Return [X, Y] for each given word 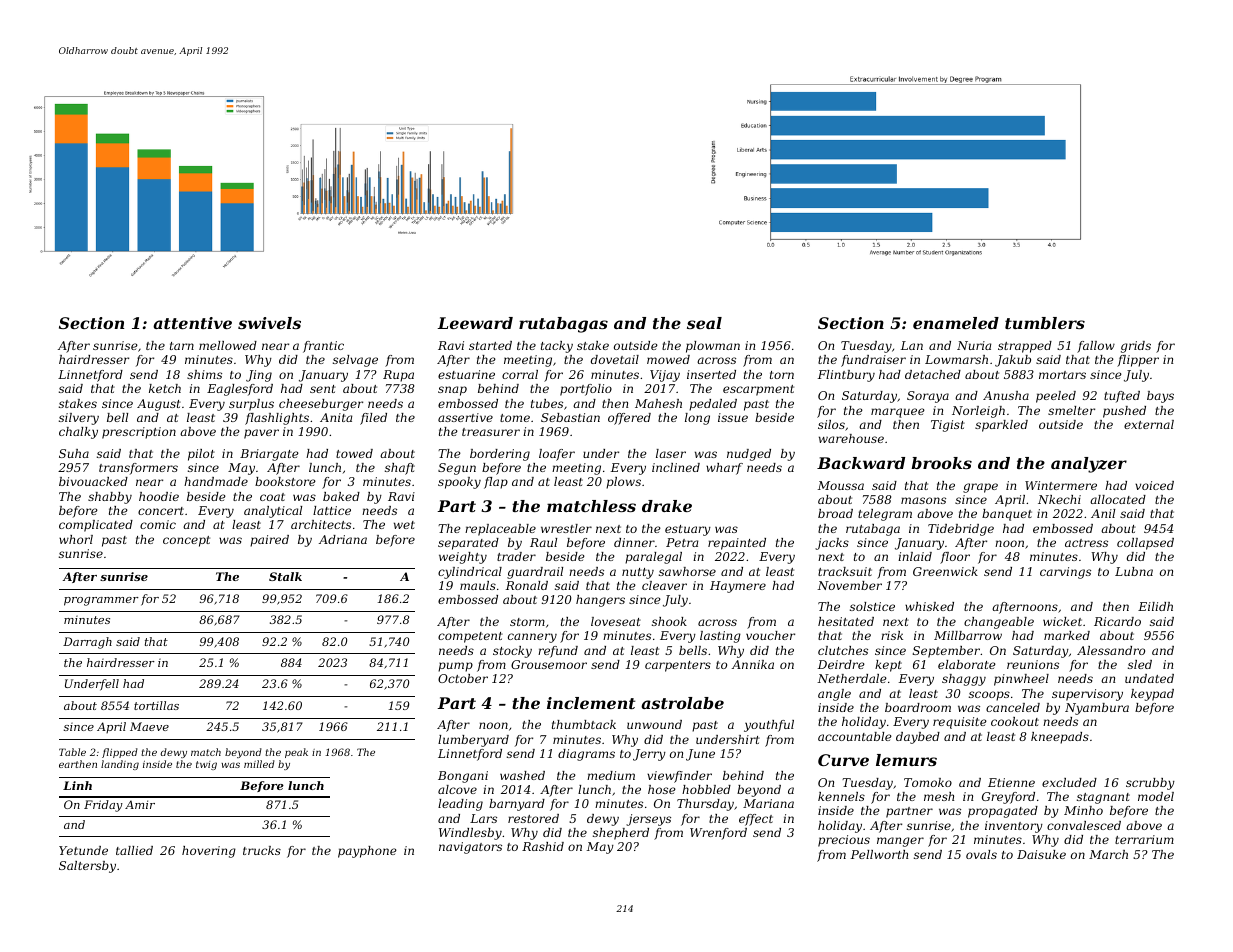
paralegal [653, 558]
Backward [861, 463]
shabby [110, 498]
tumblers [1045, 323]
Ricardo [1117, 621]
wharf [724, 469]
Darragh [87, 643]
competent [470, 637]
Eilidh [1155, 606]
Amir [140, 804]
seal [704, 323]
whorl [76, 539]
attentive [192, 323]
